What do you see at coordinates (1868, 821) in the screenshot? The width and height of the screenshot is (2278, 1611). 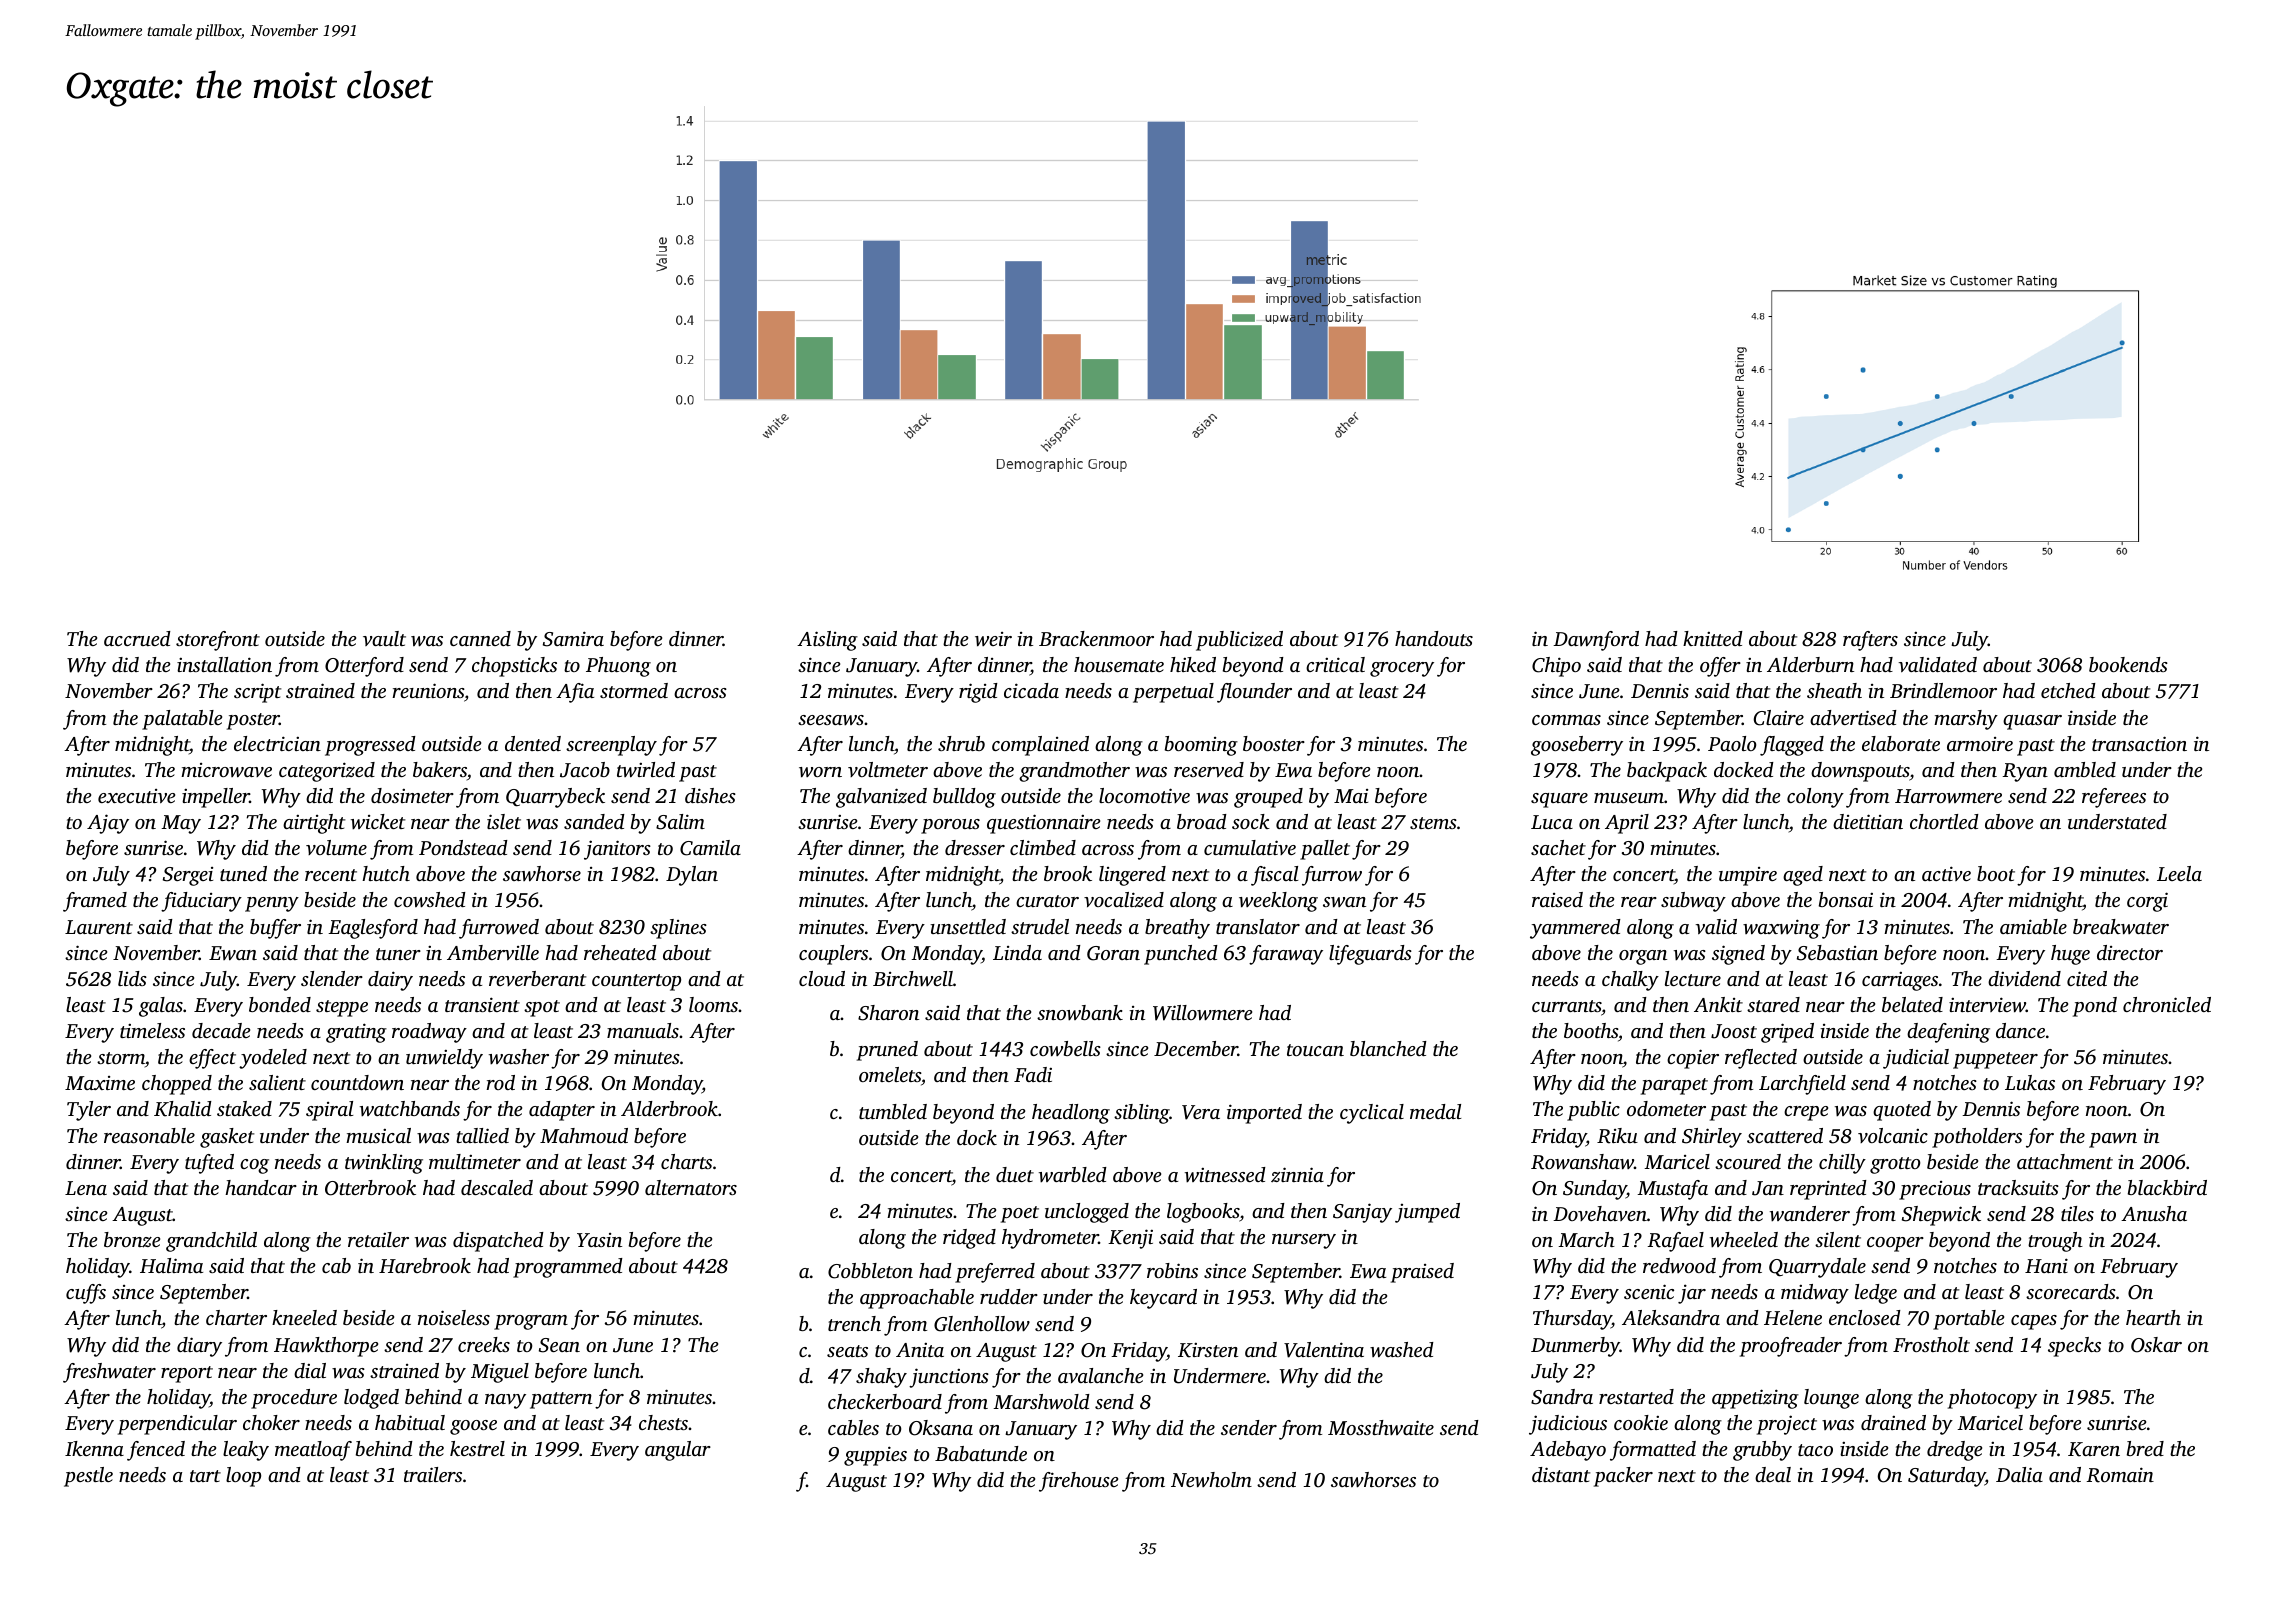 I see `dietitian` at bounding box center [1868, 821].
